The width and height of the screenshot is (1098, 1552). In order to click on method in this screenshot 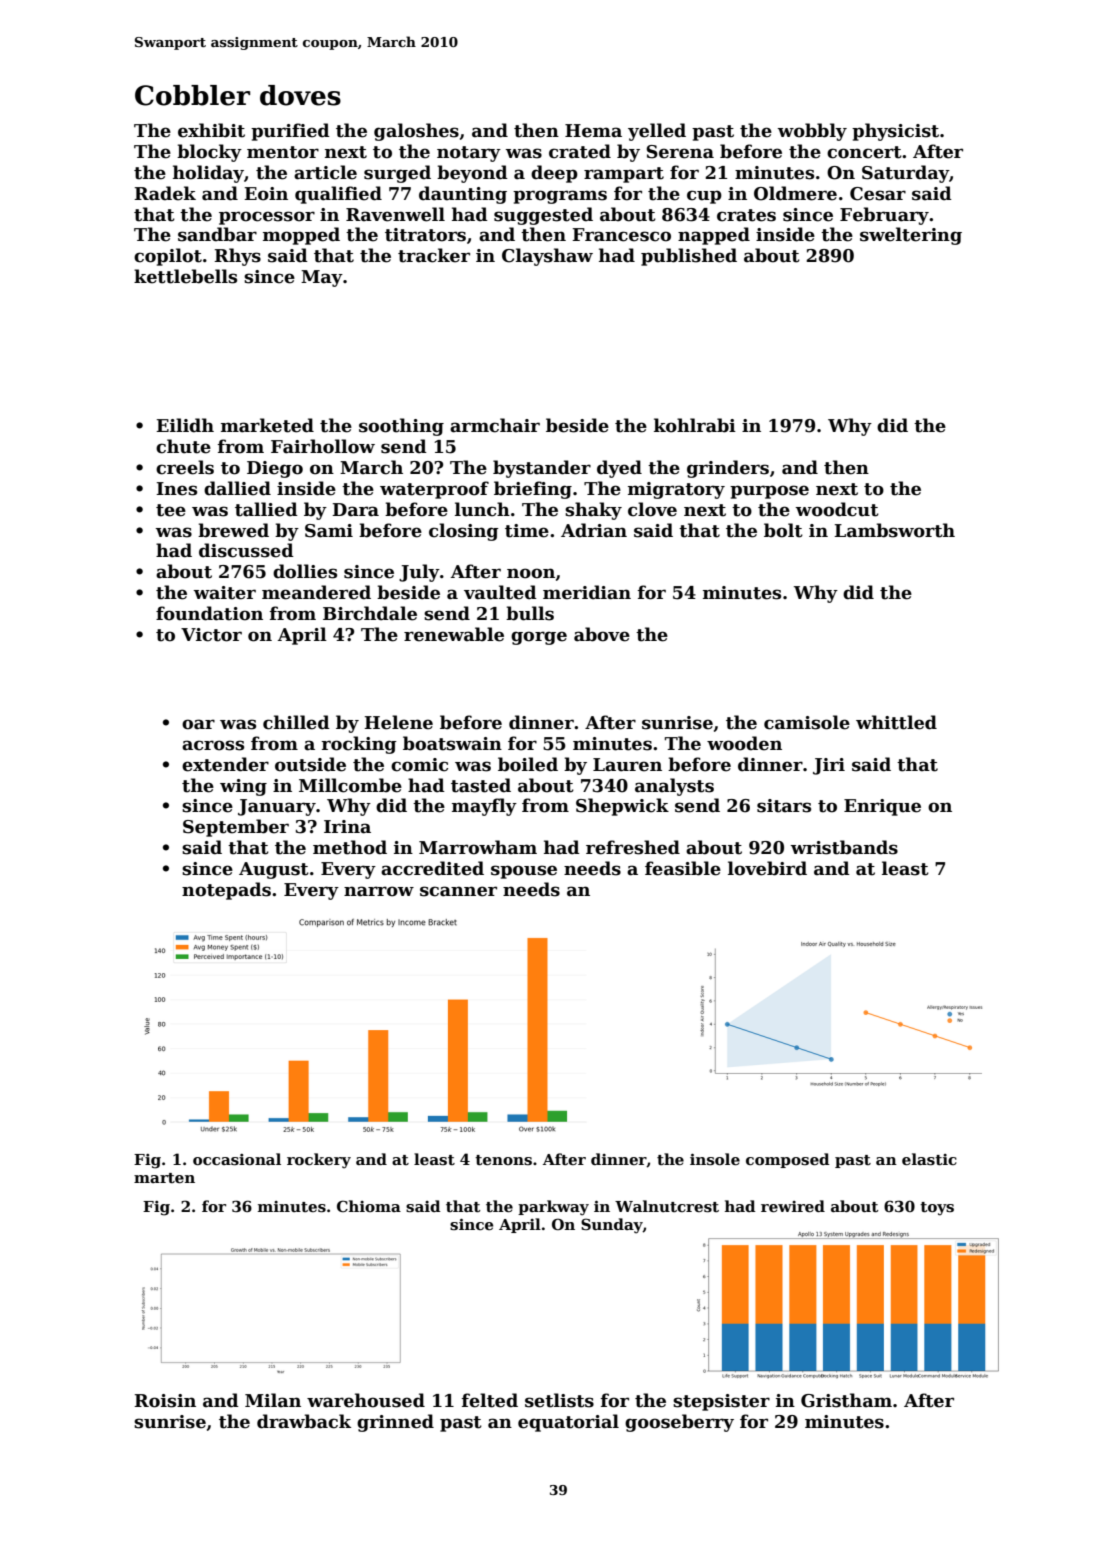, I will do `click(350, 847)`.
